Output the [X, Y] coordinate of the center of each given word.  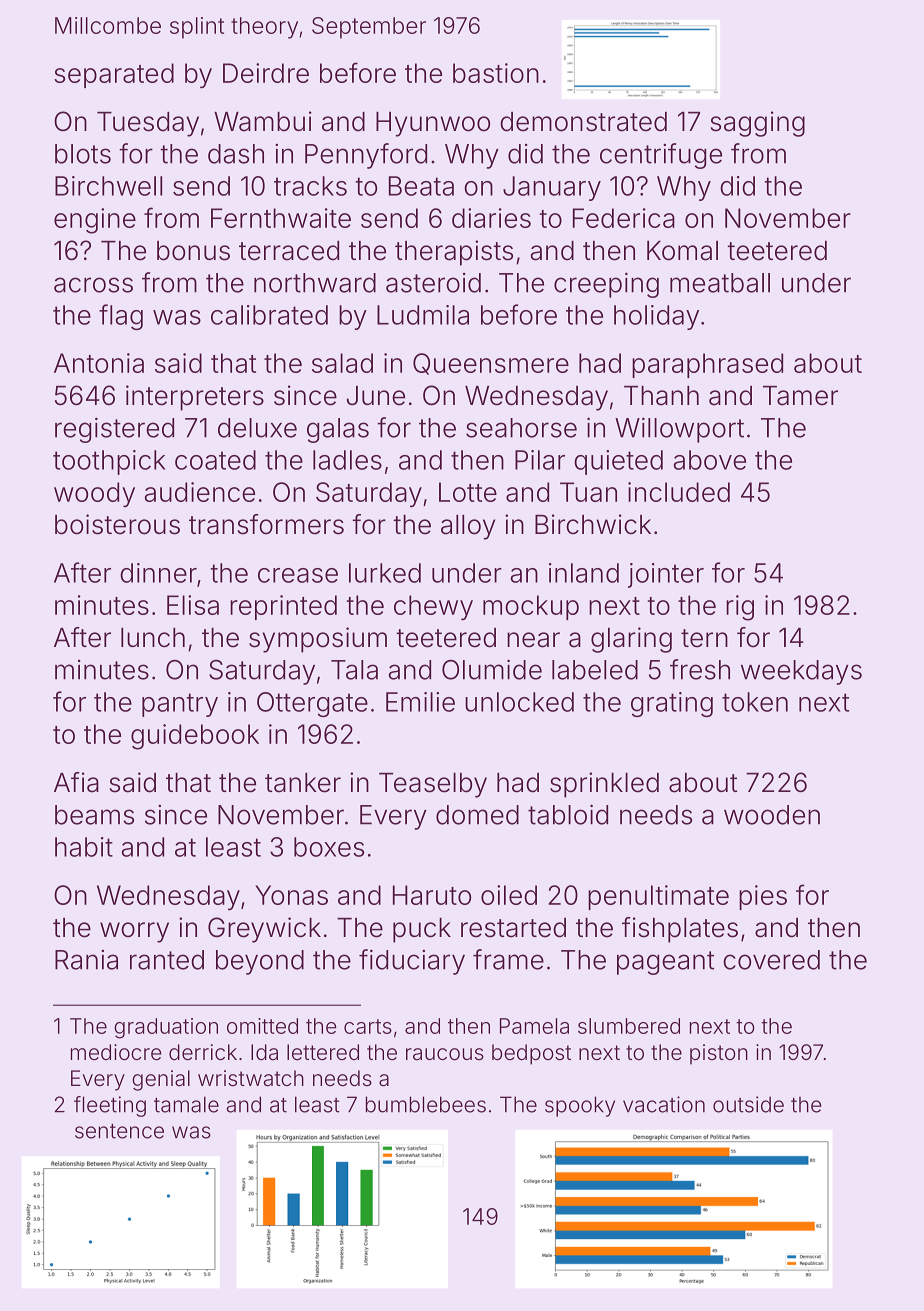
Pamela [534, 1026]
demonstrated [583, 122]
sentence [119, 1131]
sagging [758, 124]
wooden [772, 815]
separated [114, 75]
